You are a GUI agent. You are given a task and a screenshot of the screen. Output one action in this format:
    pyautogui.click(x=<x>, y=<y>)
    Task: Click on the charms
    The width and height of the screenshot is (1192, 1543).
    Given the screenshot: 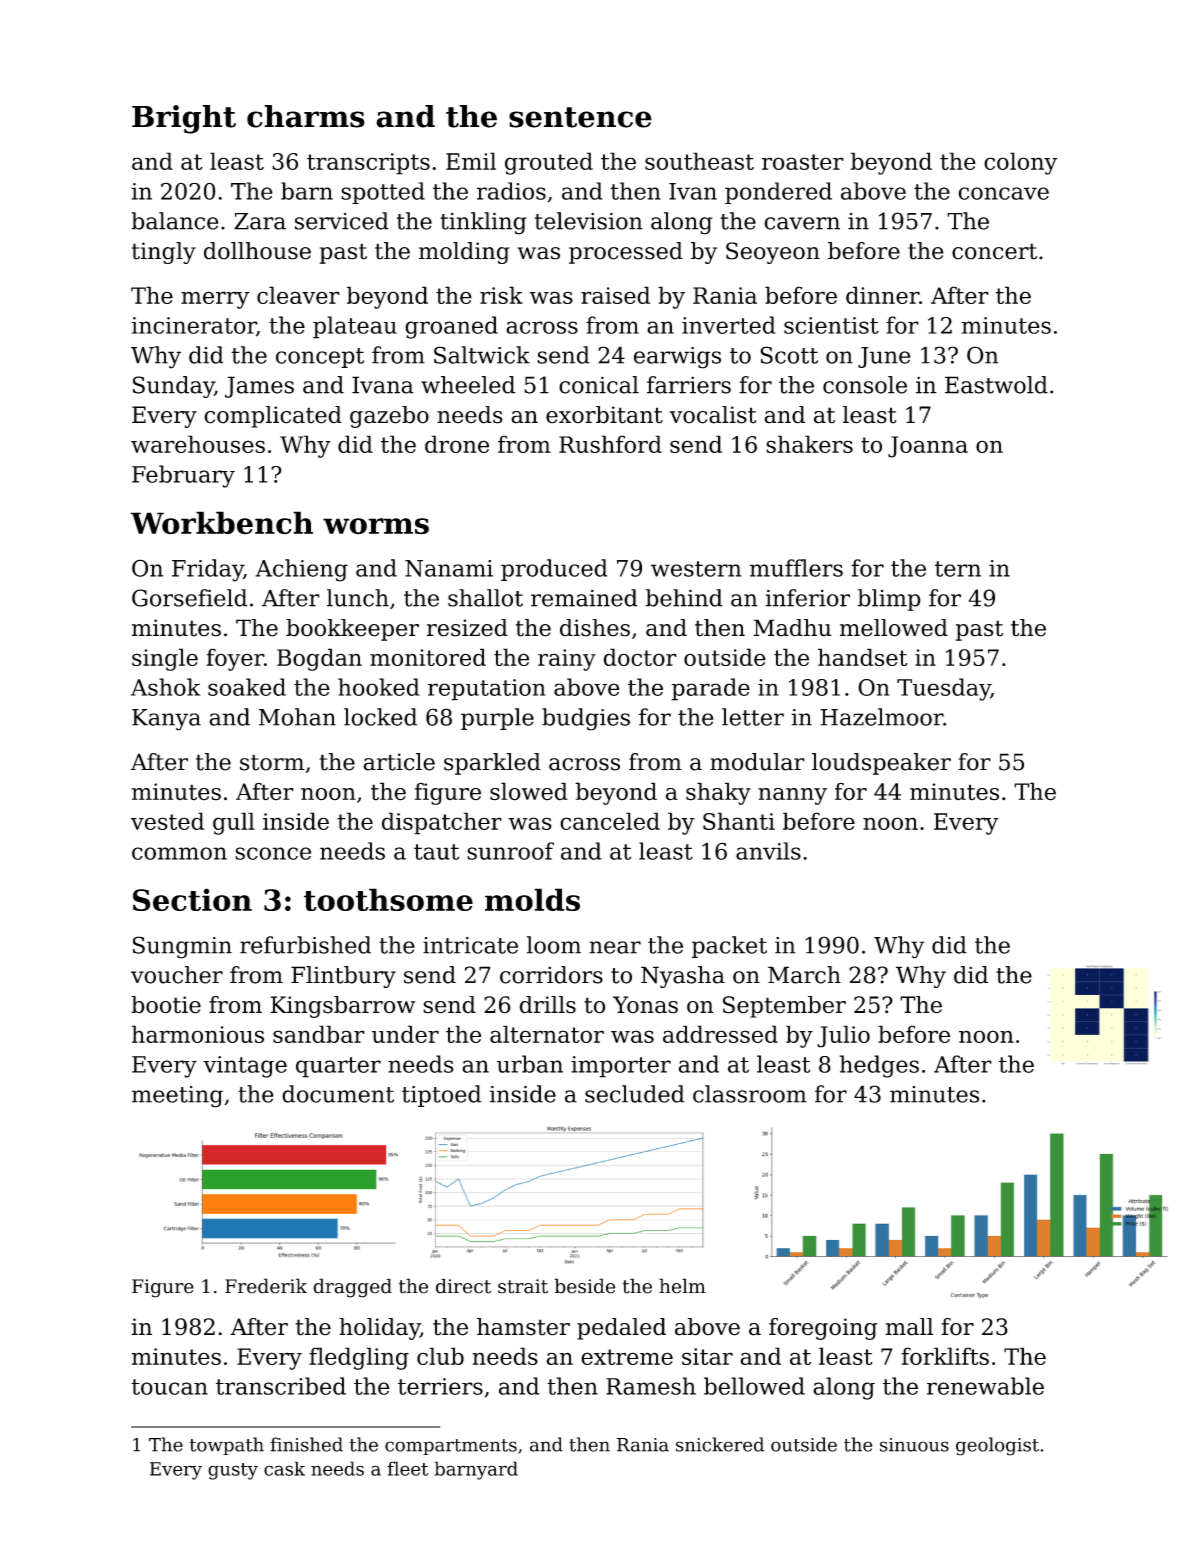 What is the action you would take?
    pyautogui.click(x=306, y=116)
